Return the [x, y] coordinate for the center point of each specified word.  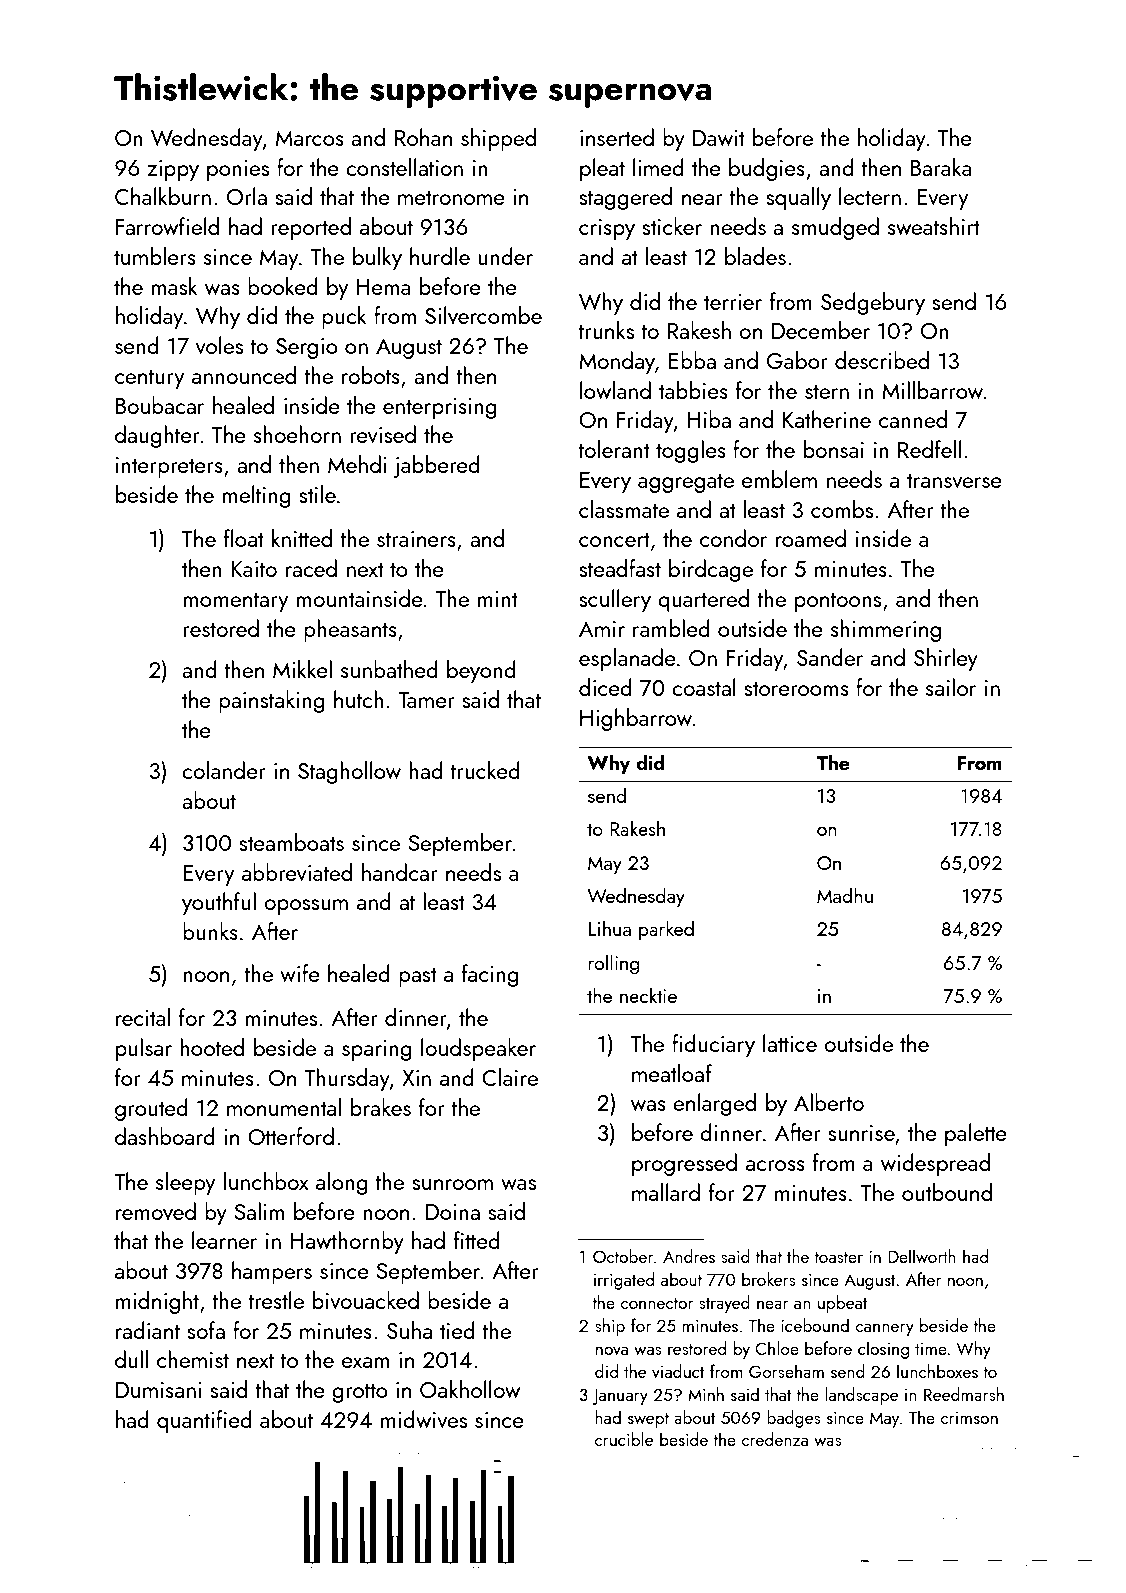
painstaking [272, 701]
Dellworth [922, 1256]
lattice [790, 1043]
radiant [148, 1330]
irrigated [624, 1281]
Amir [602, 629]
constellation [404, 167]
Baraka [941, 167]
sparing [377, 1050]
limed [658, 167]
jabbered [437, 466]
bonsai [834, 449]
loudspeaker [478, 1049]
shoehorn [297, 434]
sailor [951, 687]
